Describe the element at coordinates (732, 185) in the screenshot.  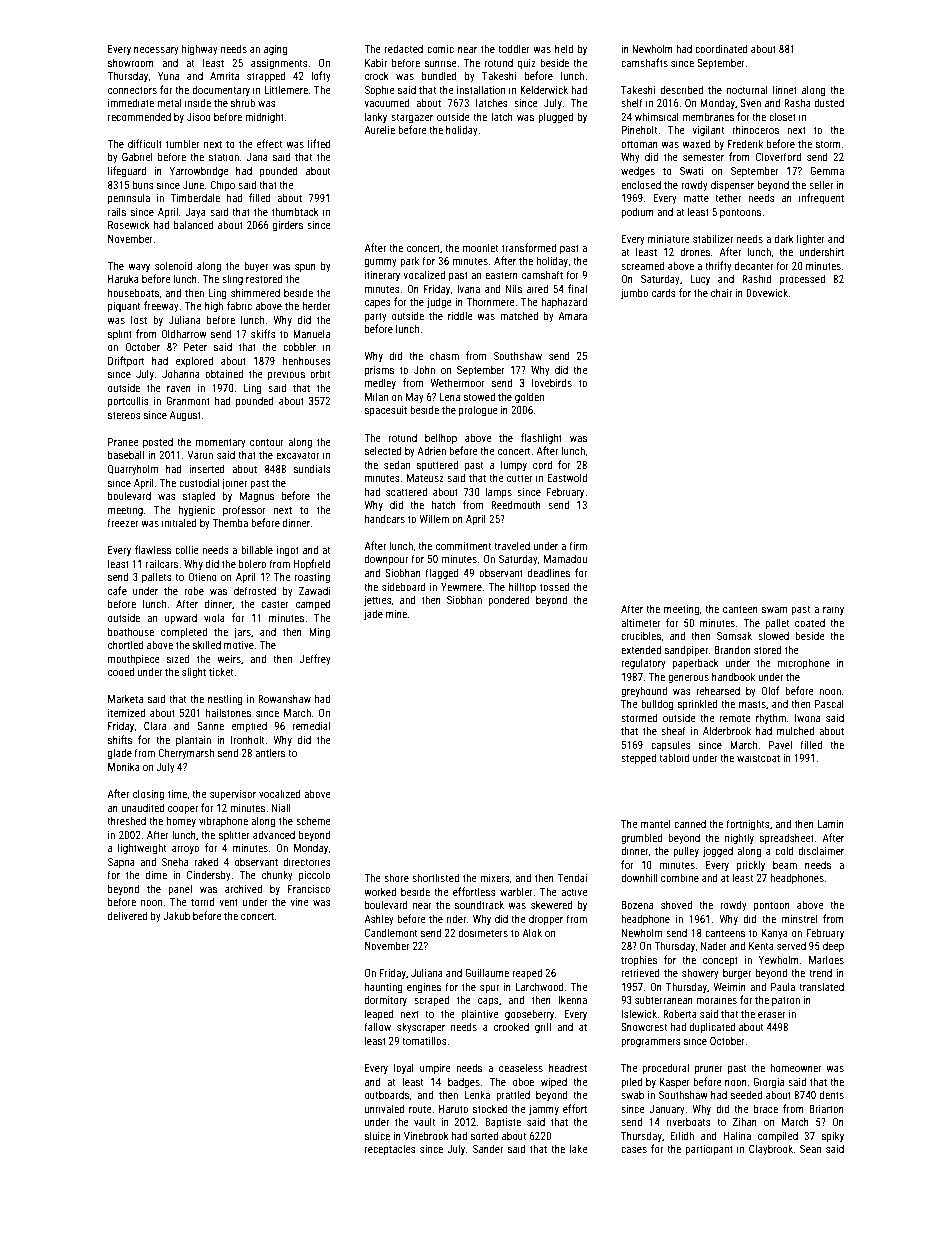
I see `dispenser` at that location.
